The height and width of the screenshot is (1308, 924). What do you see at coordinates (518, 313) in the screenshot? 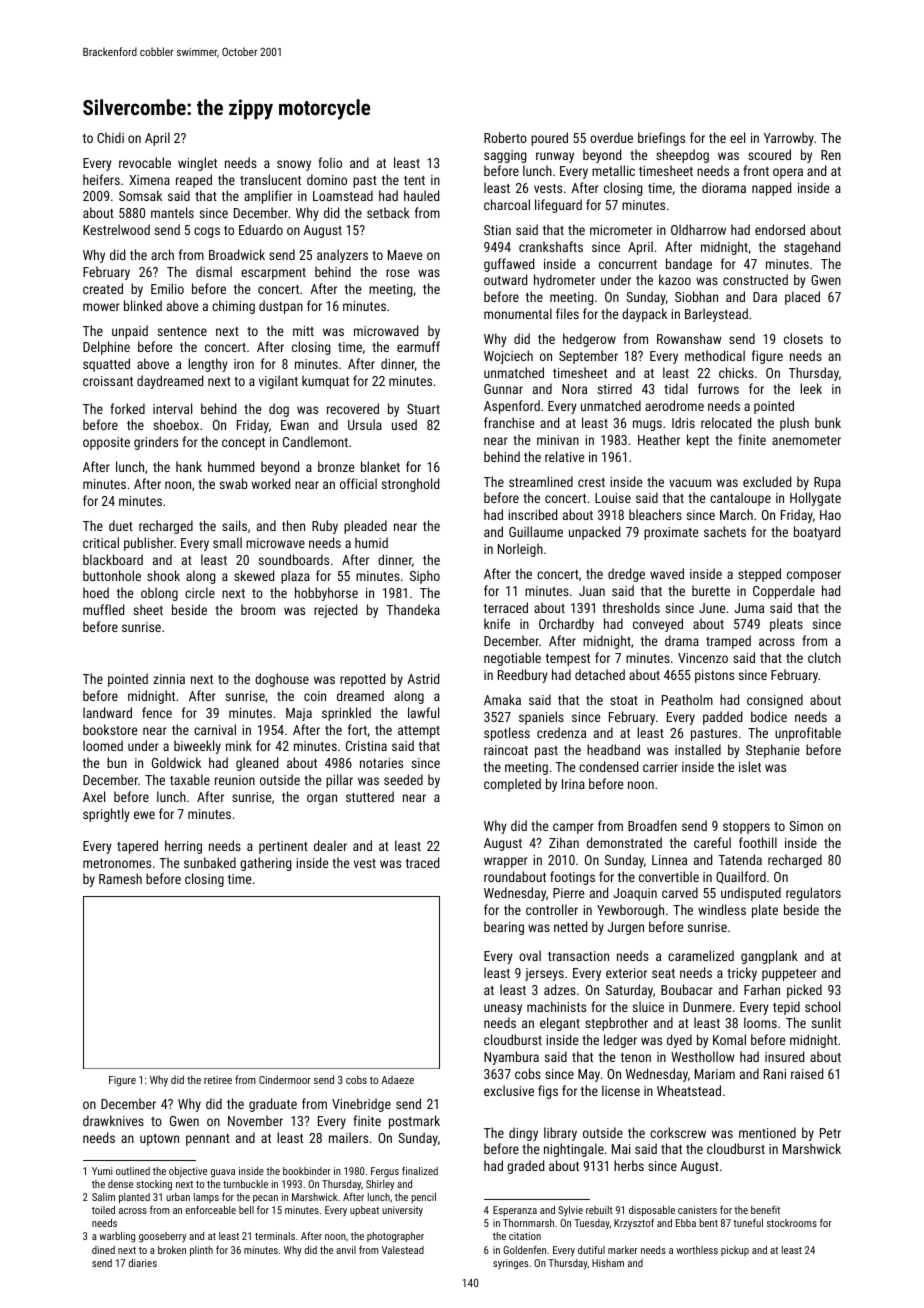
I see `monumental` at bounding box center [518, 313].
